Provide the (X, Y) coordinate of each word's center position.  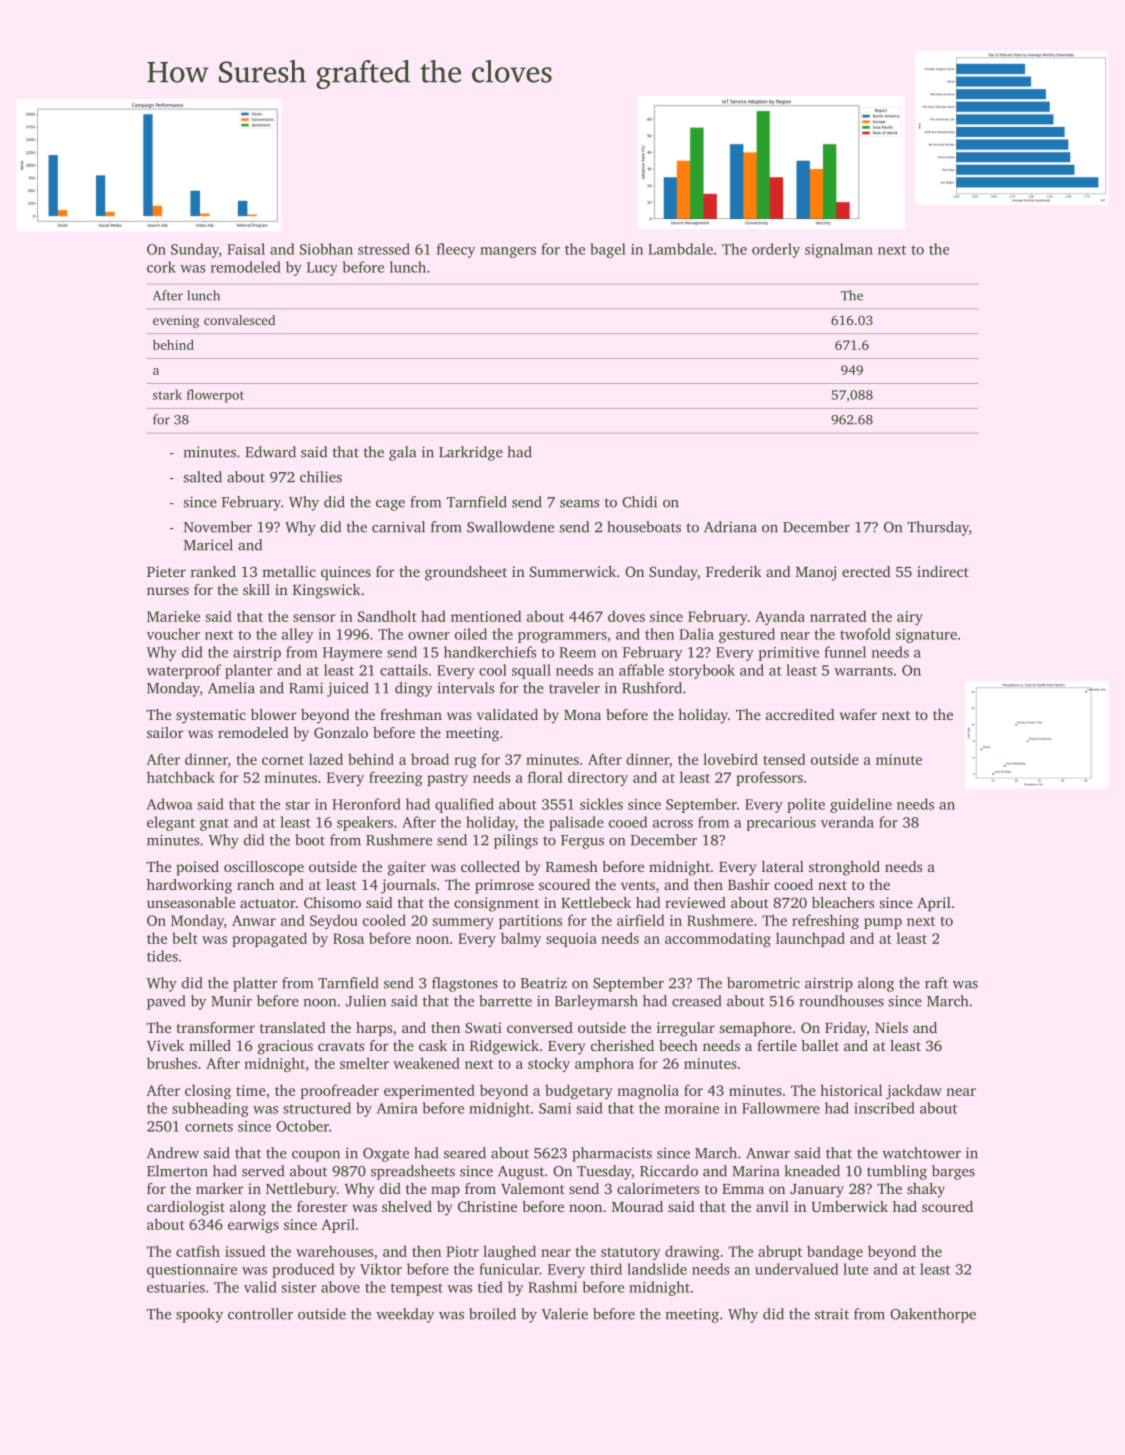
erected (866, 571)
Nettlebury (301, 1190)
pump (883, 923)
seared (465, 1153)
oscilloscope (264, 868)
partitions (530, 922)
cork (161, 267)
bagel (608, 250)
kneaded (812, 1171)
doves (626, 616)
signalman (839, 250)
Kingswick (327, 591)
